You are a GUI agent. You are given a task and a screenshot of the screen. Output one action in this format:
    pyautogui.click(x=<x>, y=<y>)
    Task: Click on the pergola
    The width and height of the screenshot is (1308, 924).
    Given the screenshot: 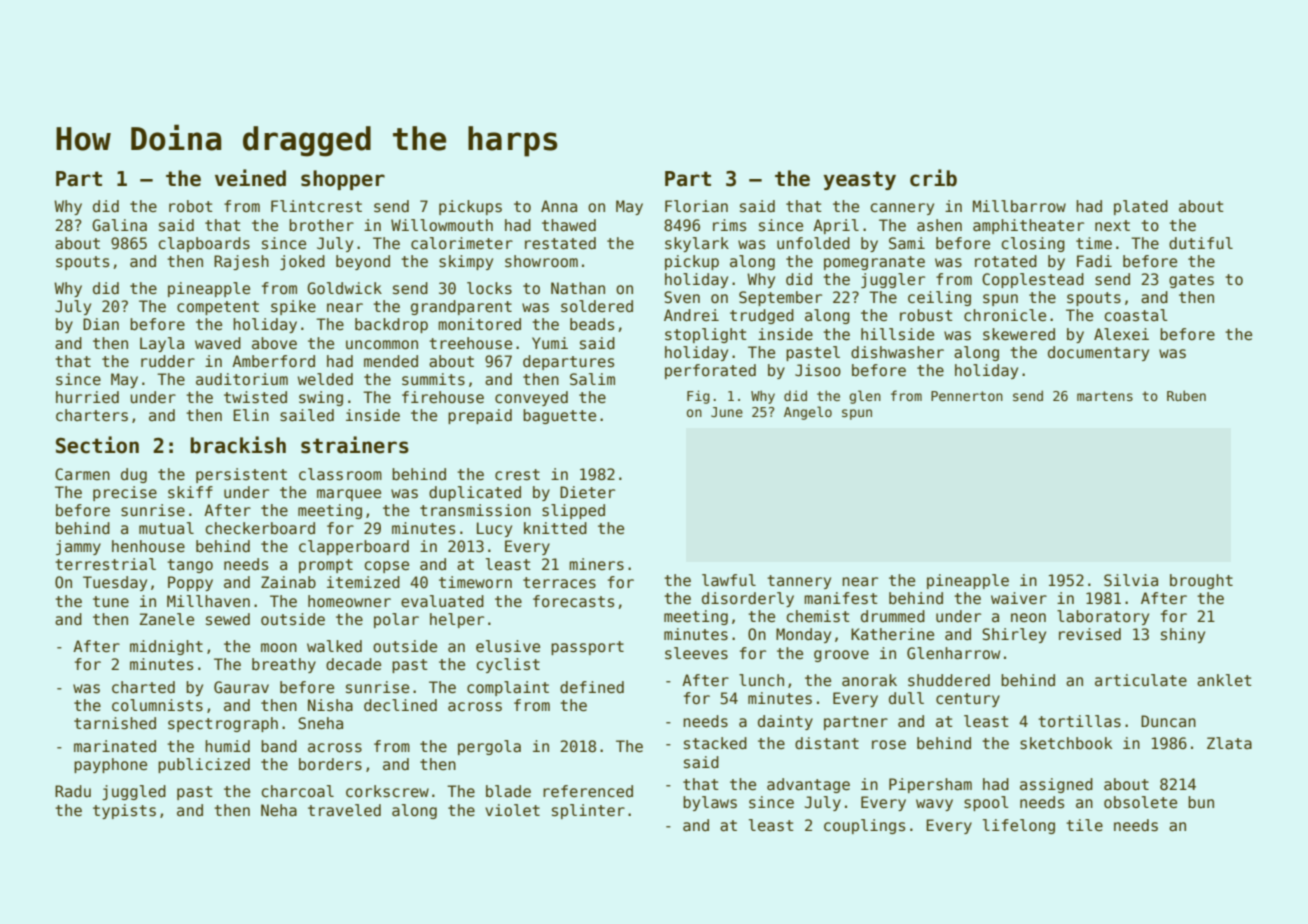 What is the action you would take?
    pyautogui.click(x=489, y=747)
